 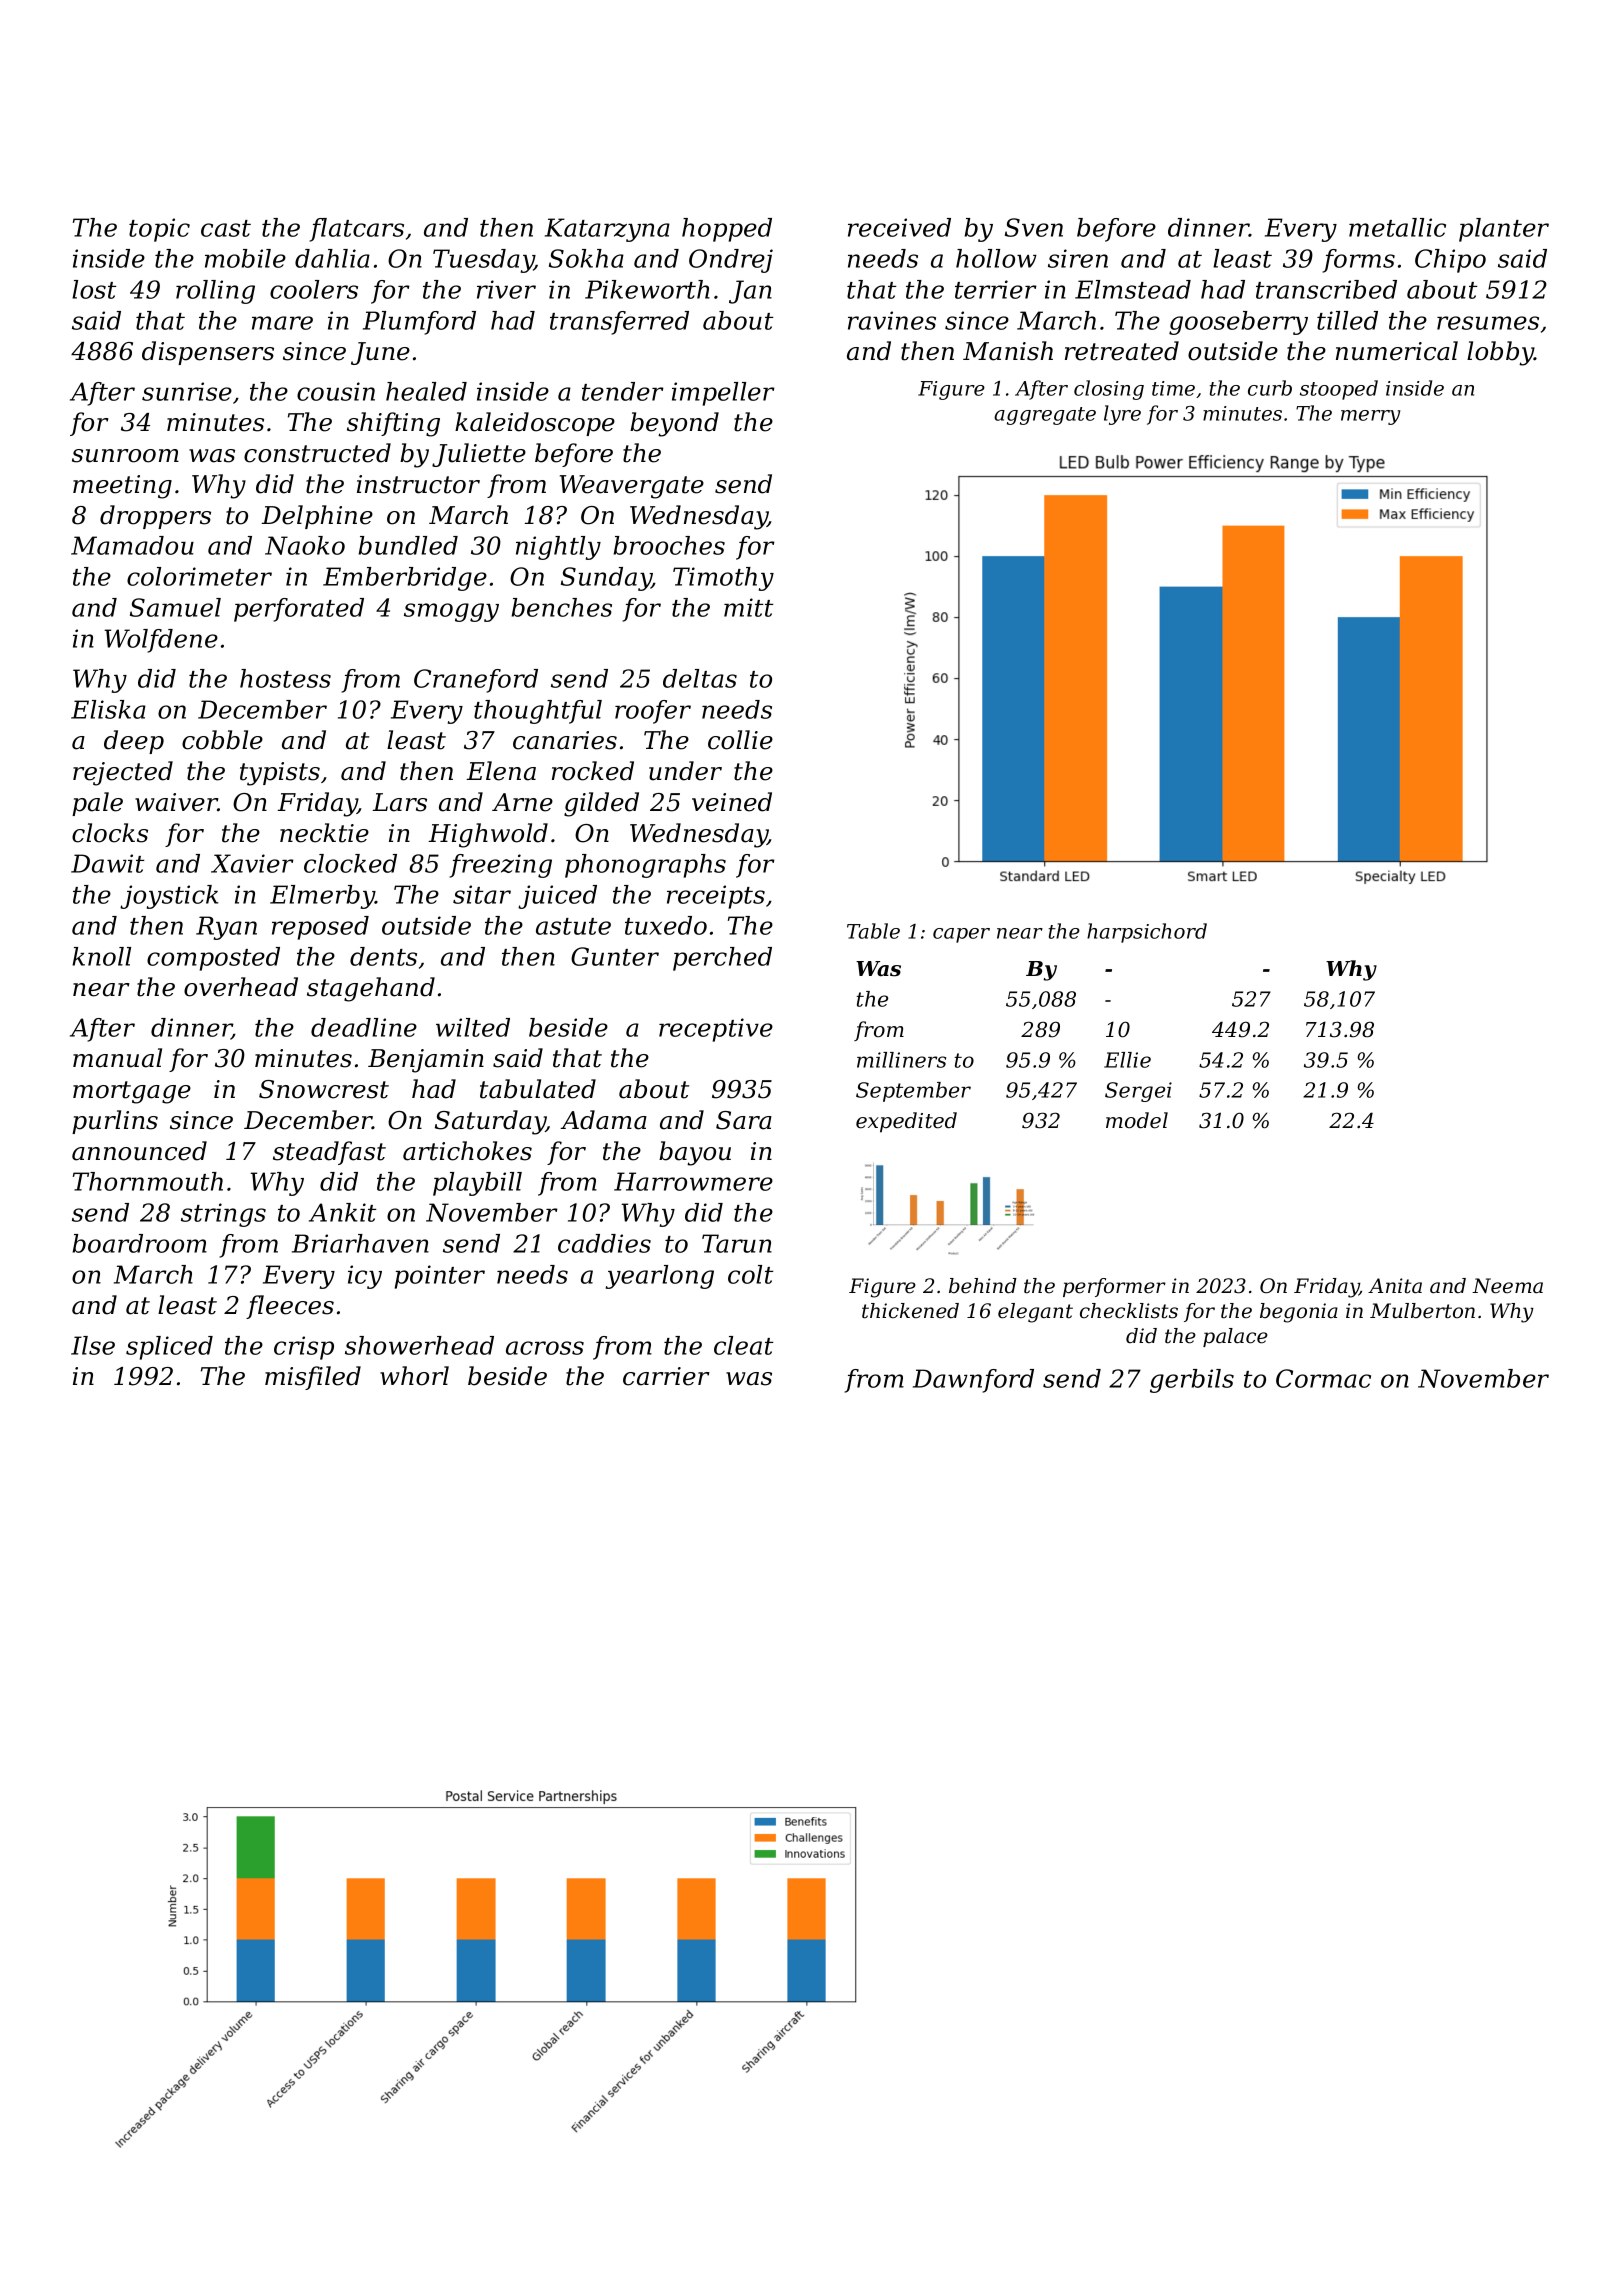 What do you see at coordinates (632, 487) in the screenshot?
I see `Weavergate` at bounding box center [632, 487].
